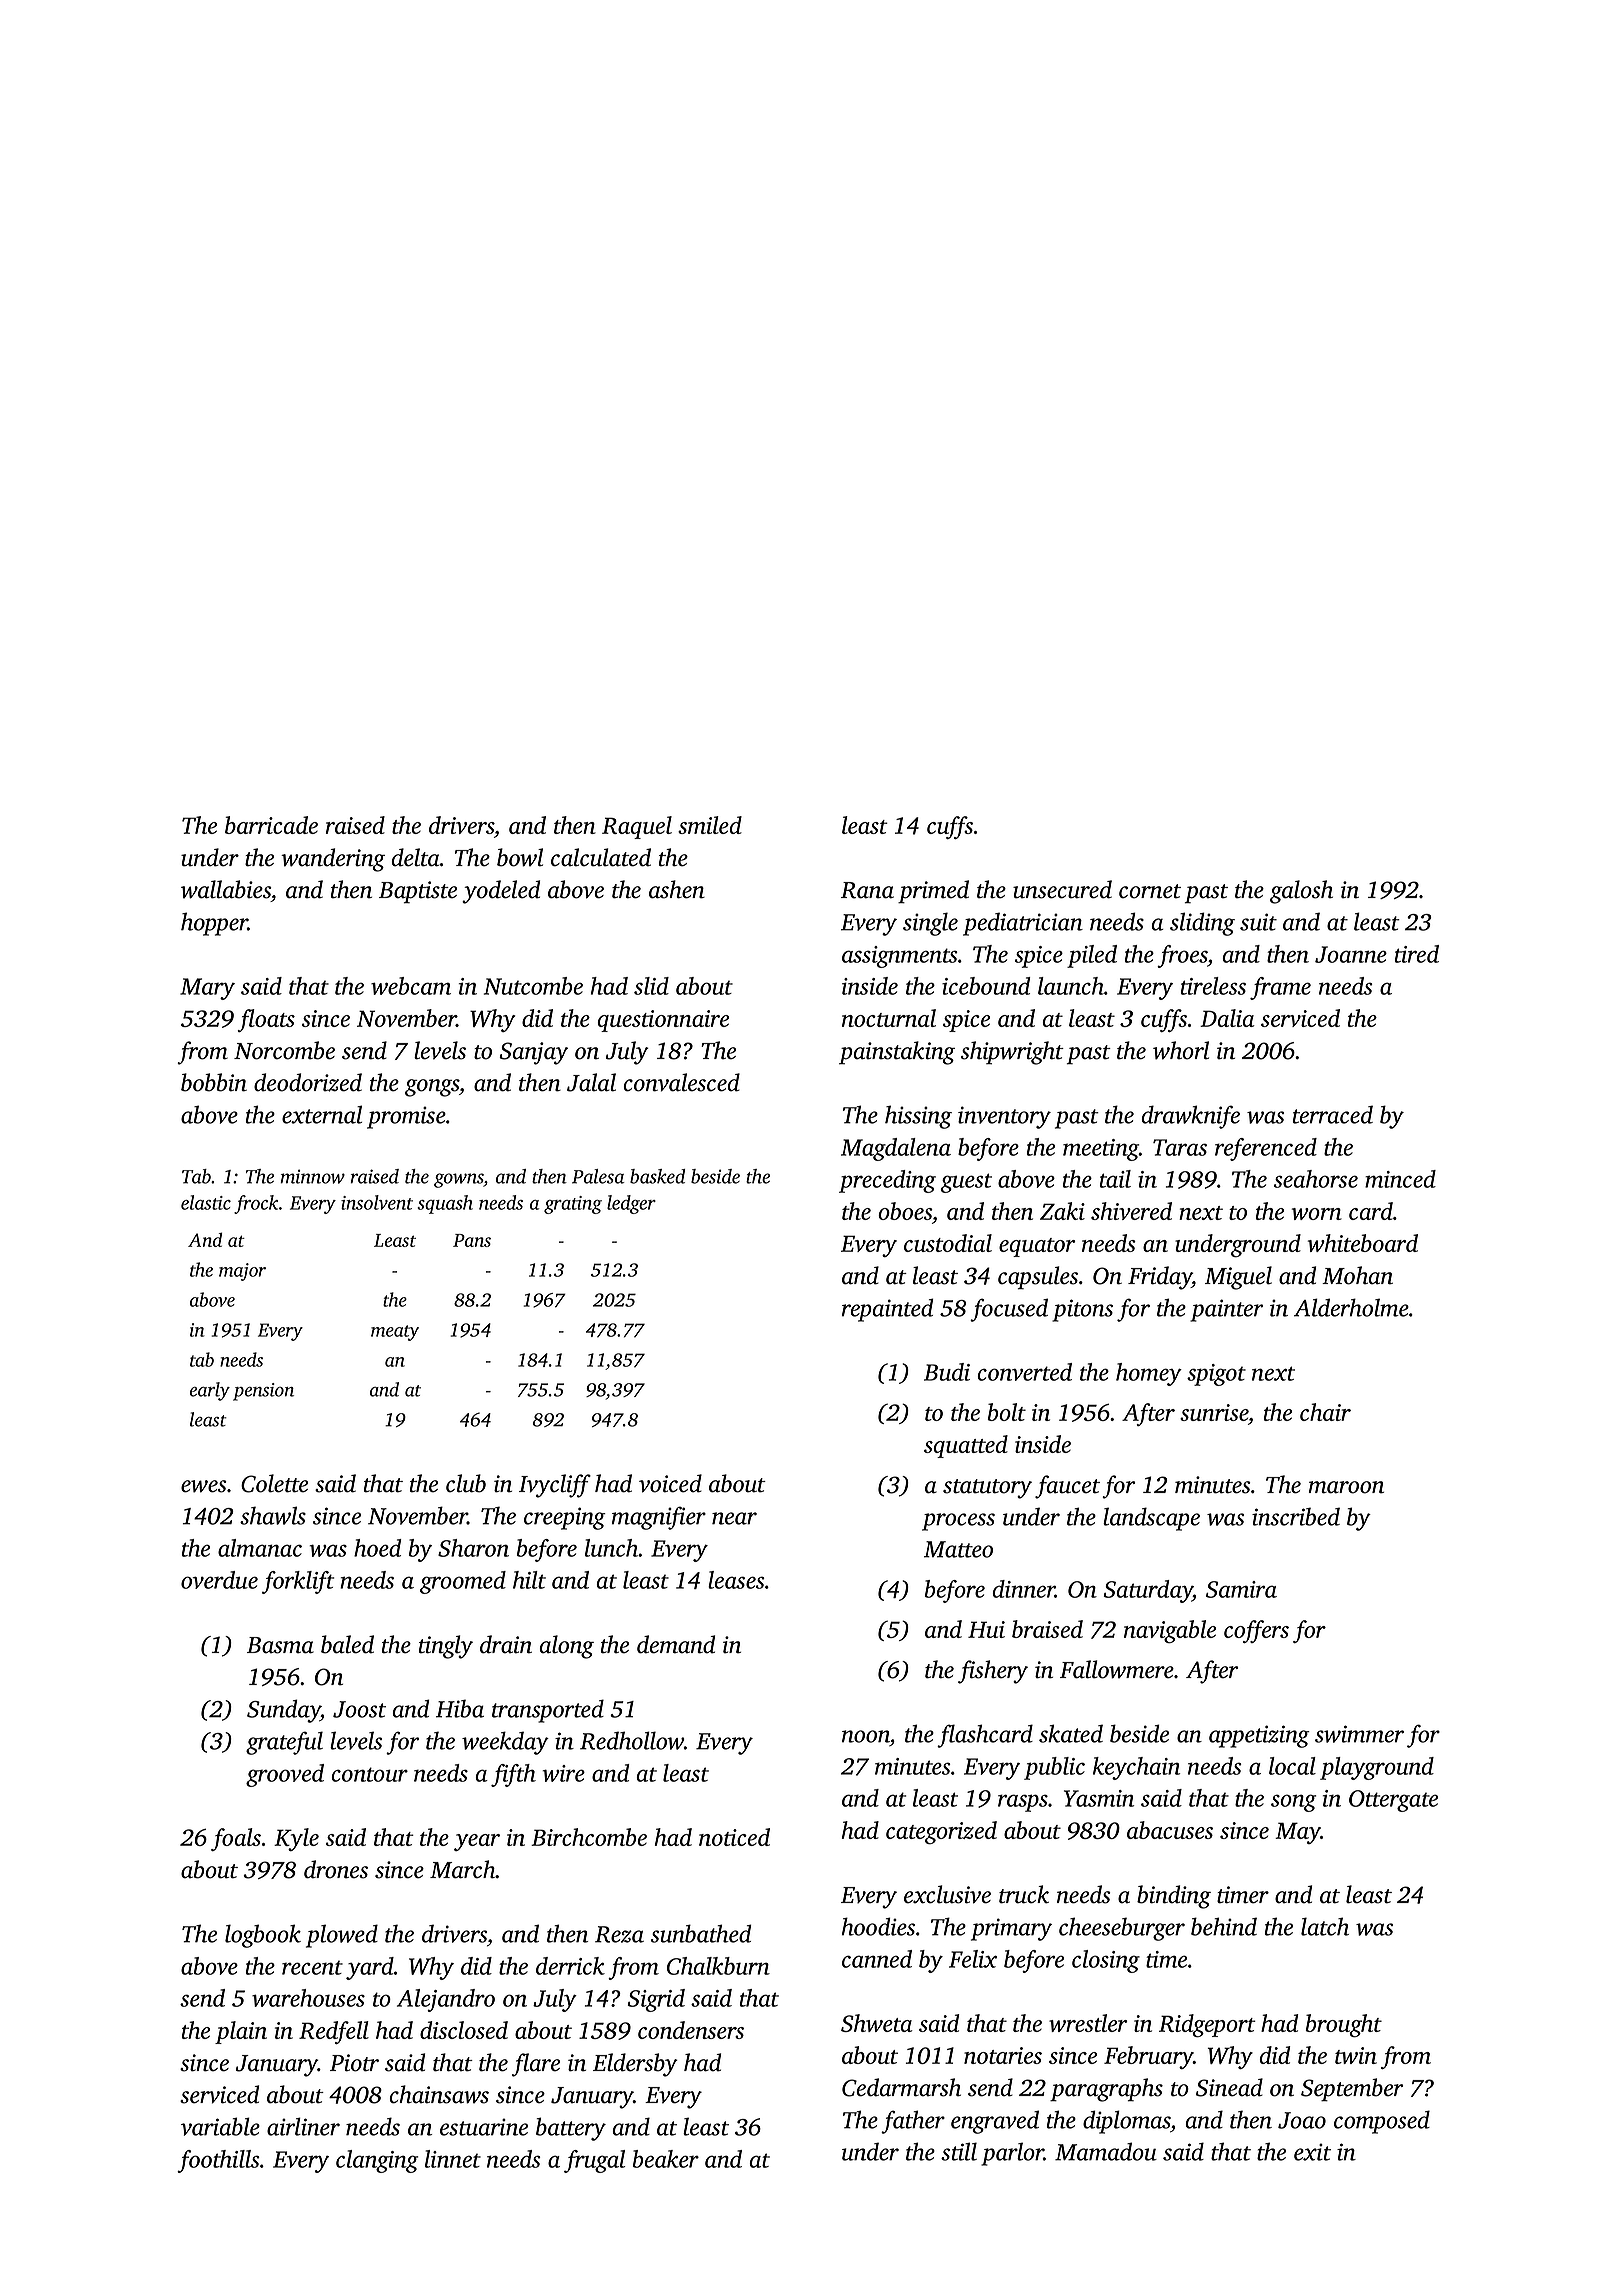  What do you see at coordinates (256, 1204) in the page?
I see `frock` at bounding box center [256, 1204].
